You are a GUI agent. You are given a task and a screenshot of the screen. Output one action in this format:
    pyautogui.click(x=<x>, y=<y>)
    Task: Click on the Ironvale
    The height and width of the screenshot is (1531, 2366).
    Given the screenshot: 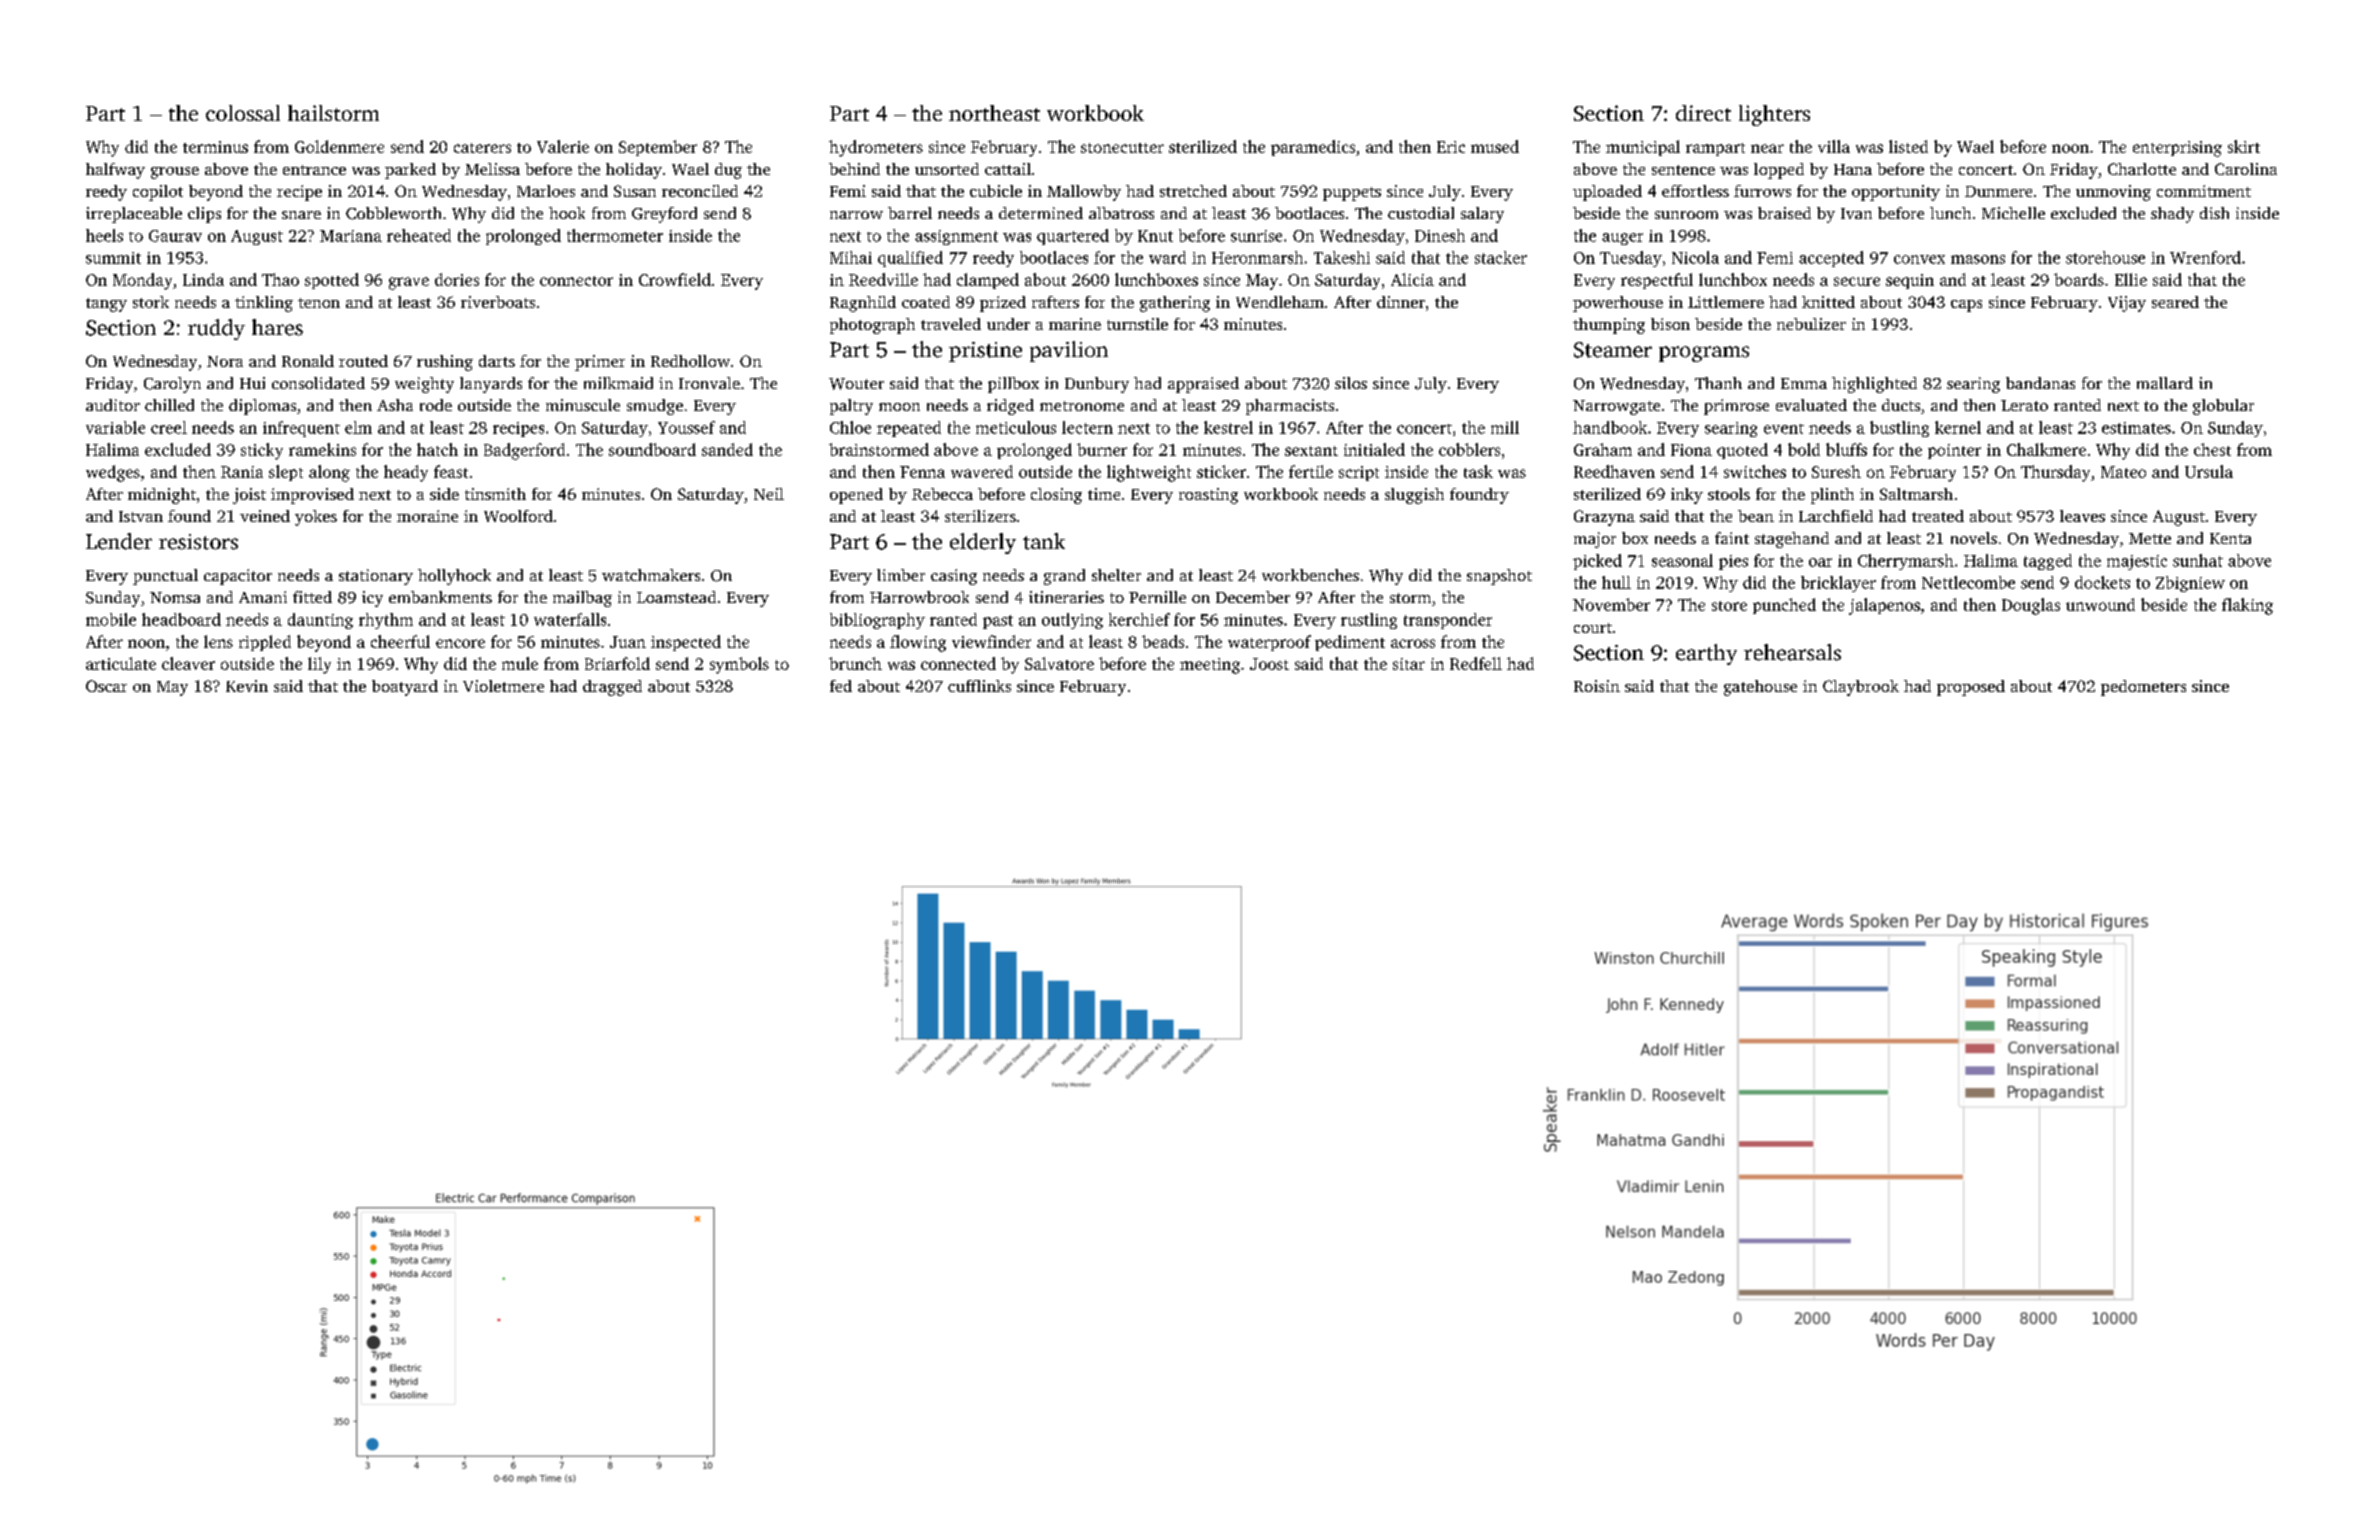 What is the action you would take?
    pyautogui.click(x=709, y=383)
